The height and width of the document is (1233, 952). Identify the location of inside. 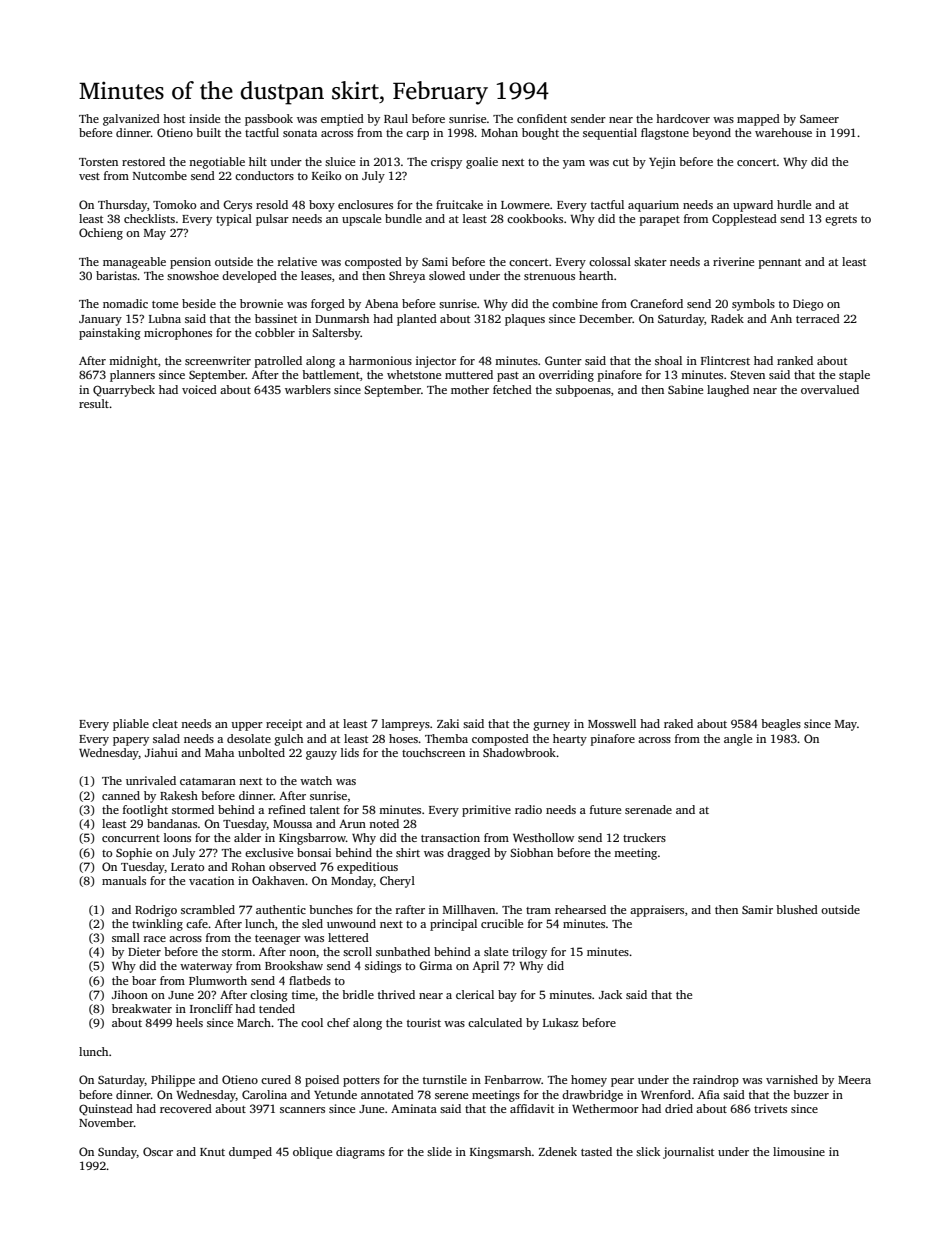
(204, 118).
